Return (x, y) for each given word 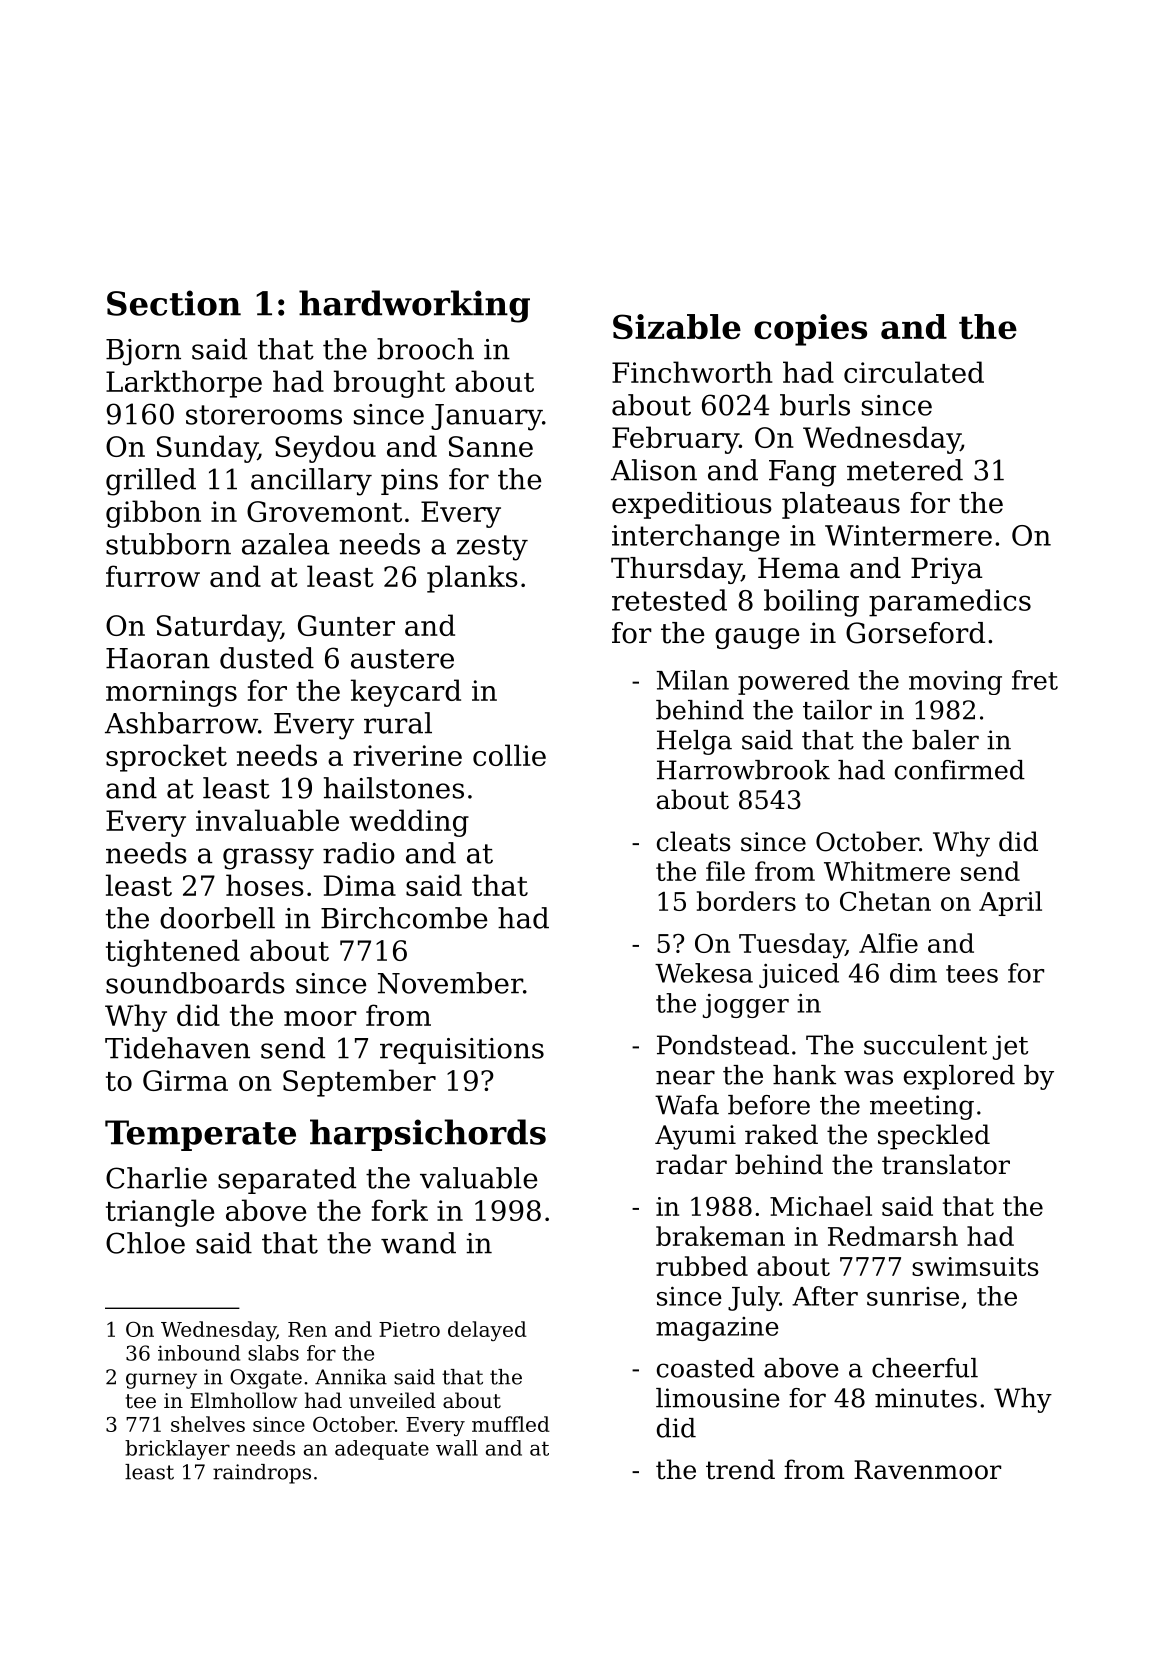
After (825, 1296)
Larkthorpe (184, 384)
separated (287, 1180)
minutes (926, 1398)
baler (945, 740)
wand (418, 1243)
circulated (914, 372)
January (486, 417)
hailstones (394, 788)
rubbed (702, 1266)
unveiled (392, 1400)
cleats (694, 841)
